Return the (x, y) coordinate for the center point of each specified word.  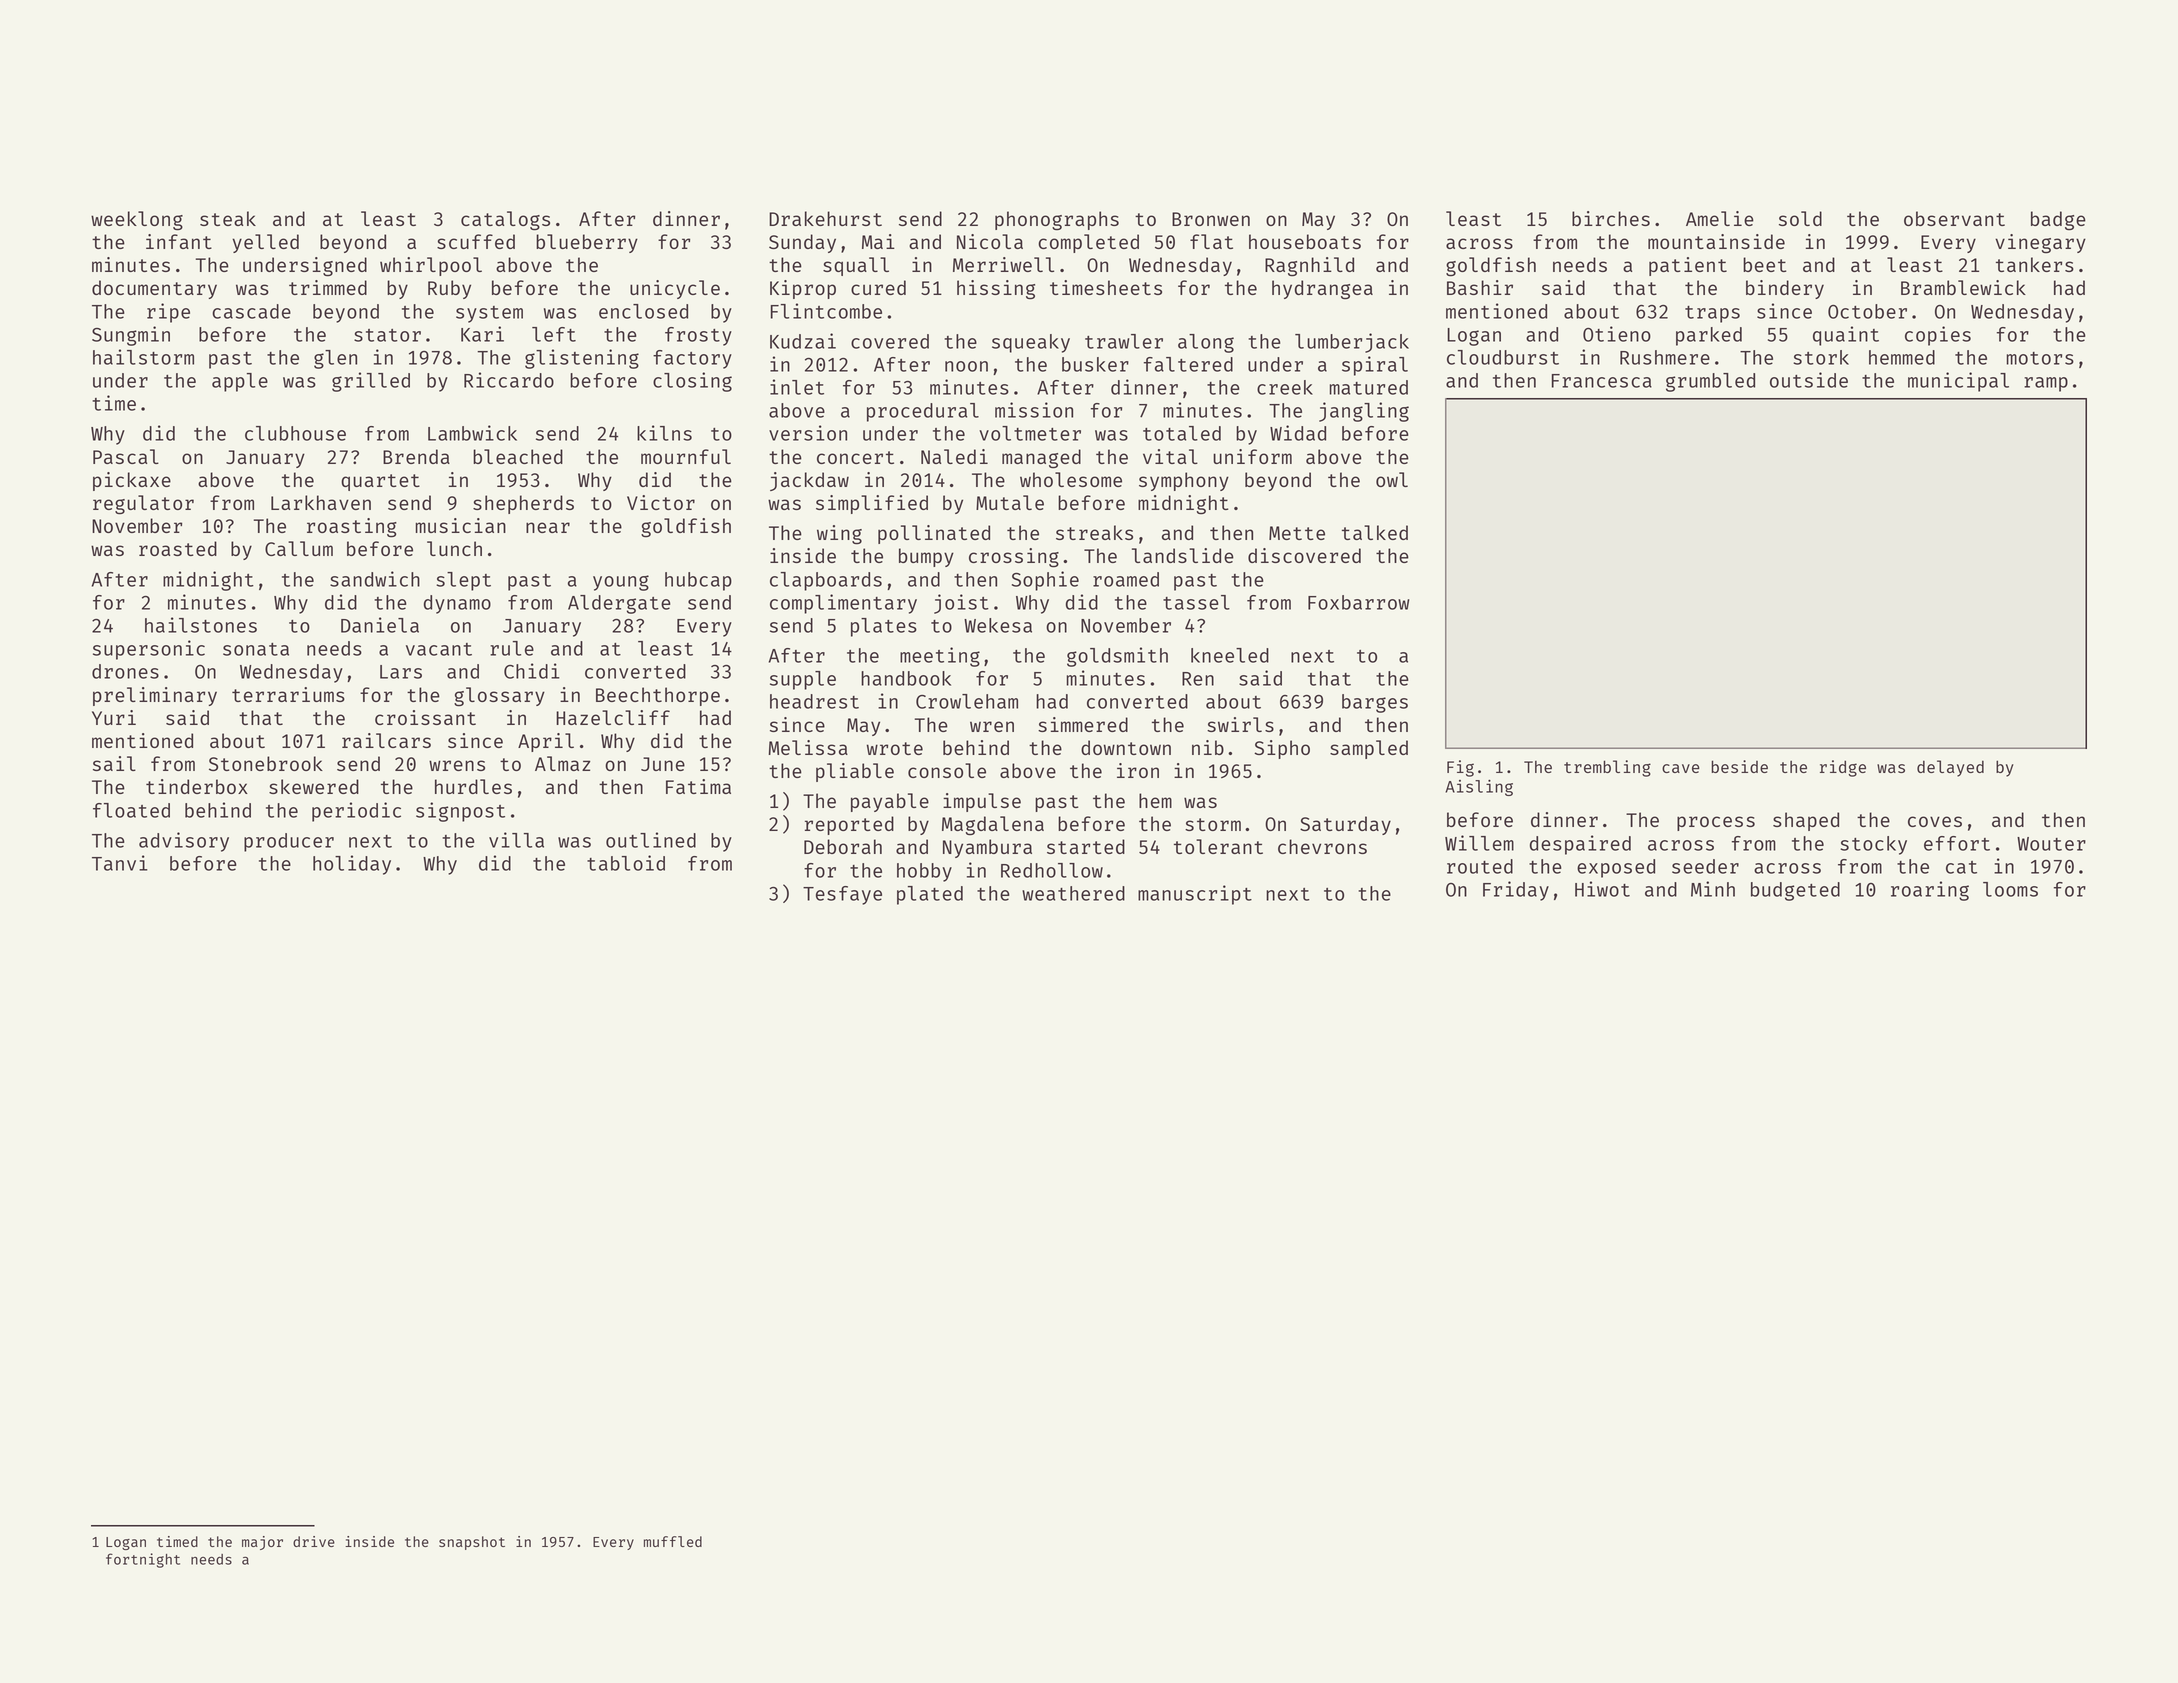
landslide (1183, 555)
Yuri (114, 717)
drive (314, 1541)
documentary (154, 289)
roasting (352, 528)
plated (930, 895)
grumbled (1710, 382)
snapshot (472, 1543)
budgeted (1795, 891)
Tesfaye (842, 895)
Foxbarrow (1358, 602)
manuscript (1195, 895)
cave (1681, 768)
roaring (1930, 891)
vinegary (2040, 244)
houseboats (1305, 241)
